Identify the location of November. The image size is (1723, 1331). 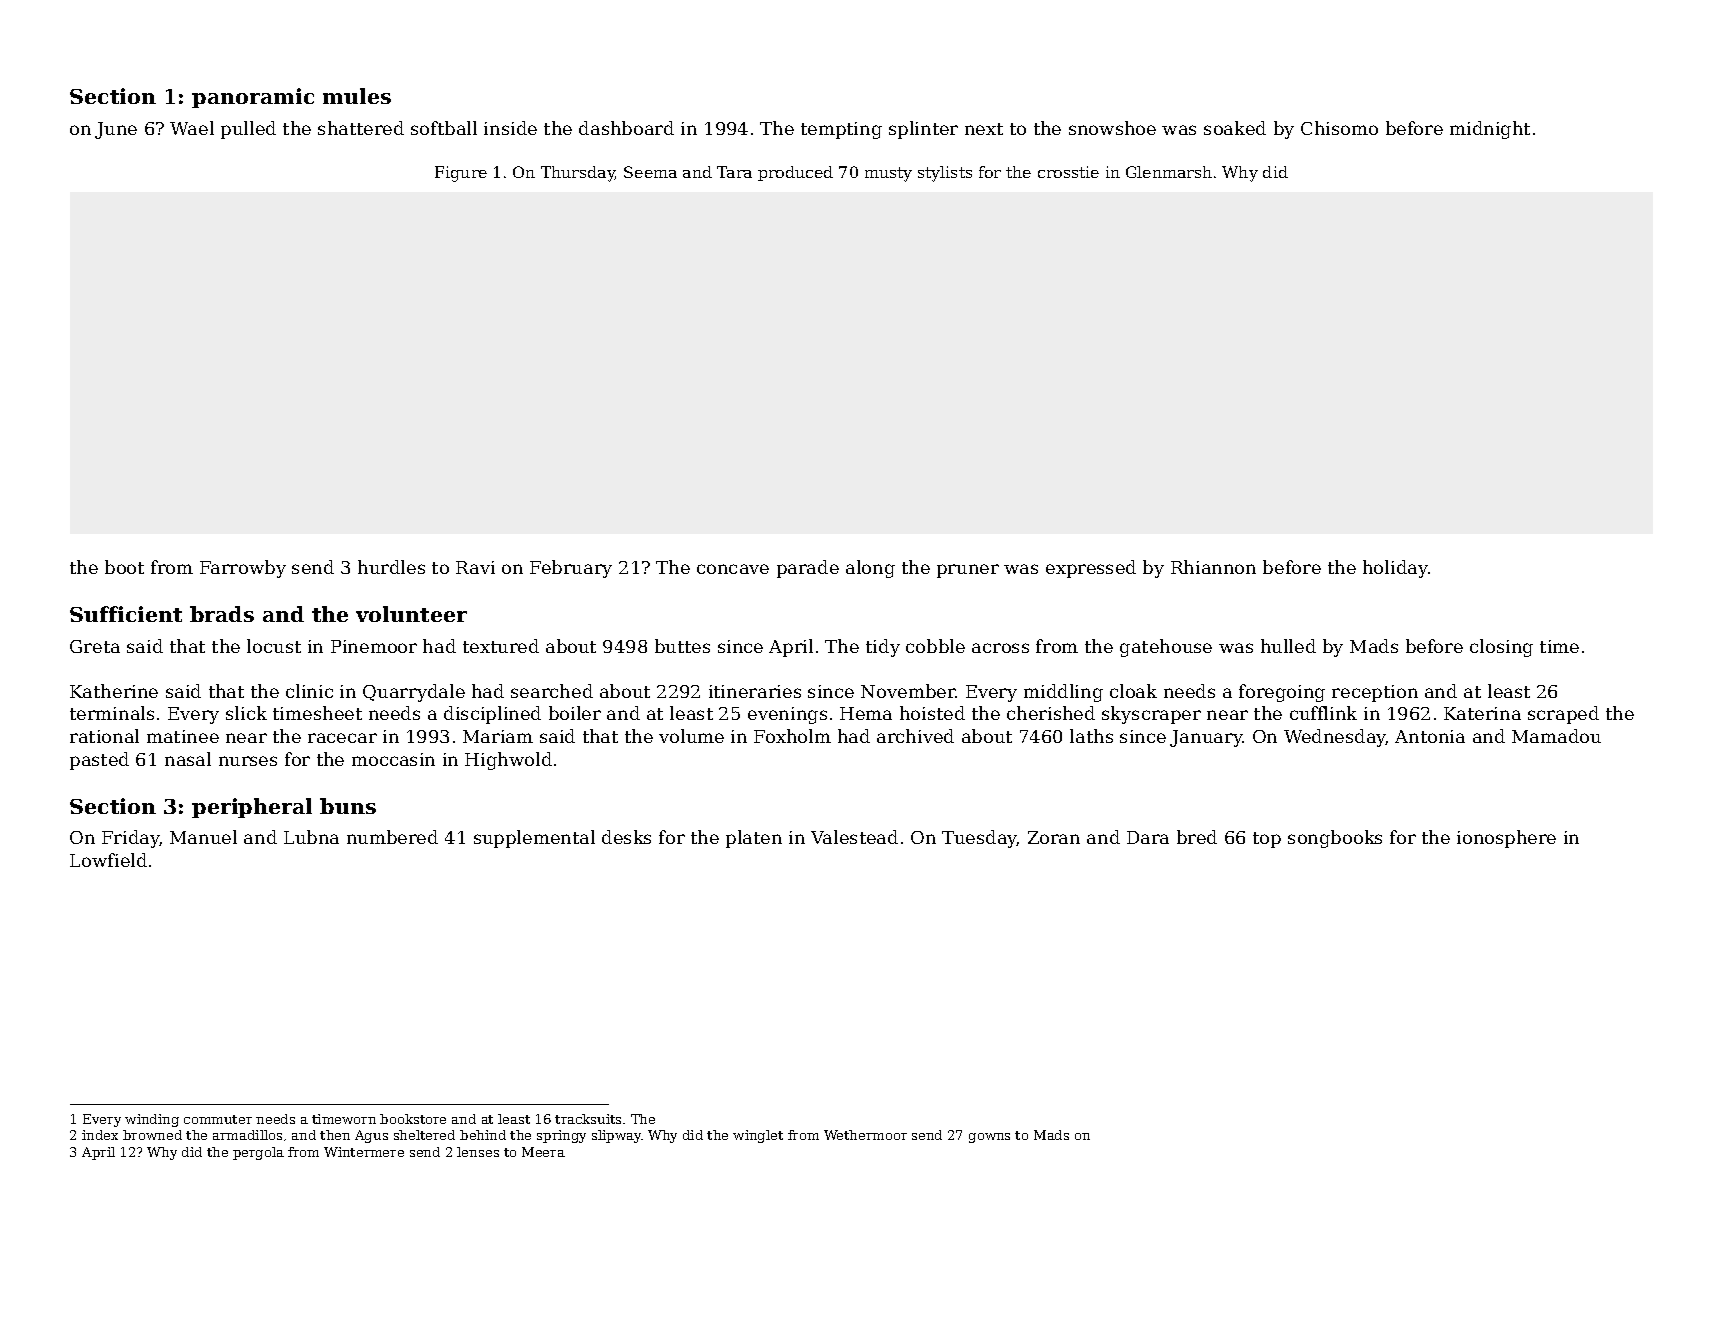
(908, 691).
